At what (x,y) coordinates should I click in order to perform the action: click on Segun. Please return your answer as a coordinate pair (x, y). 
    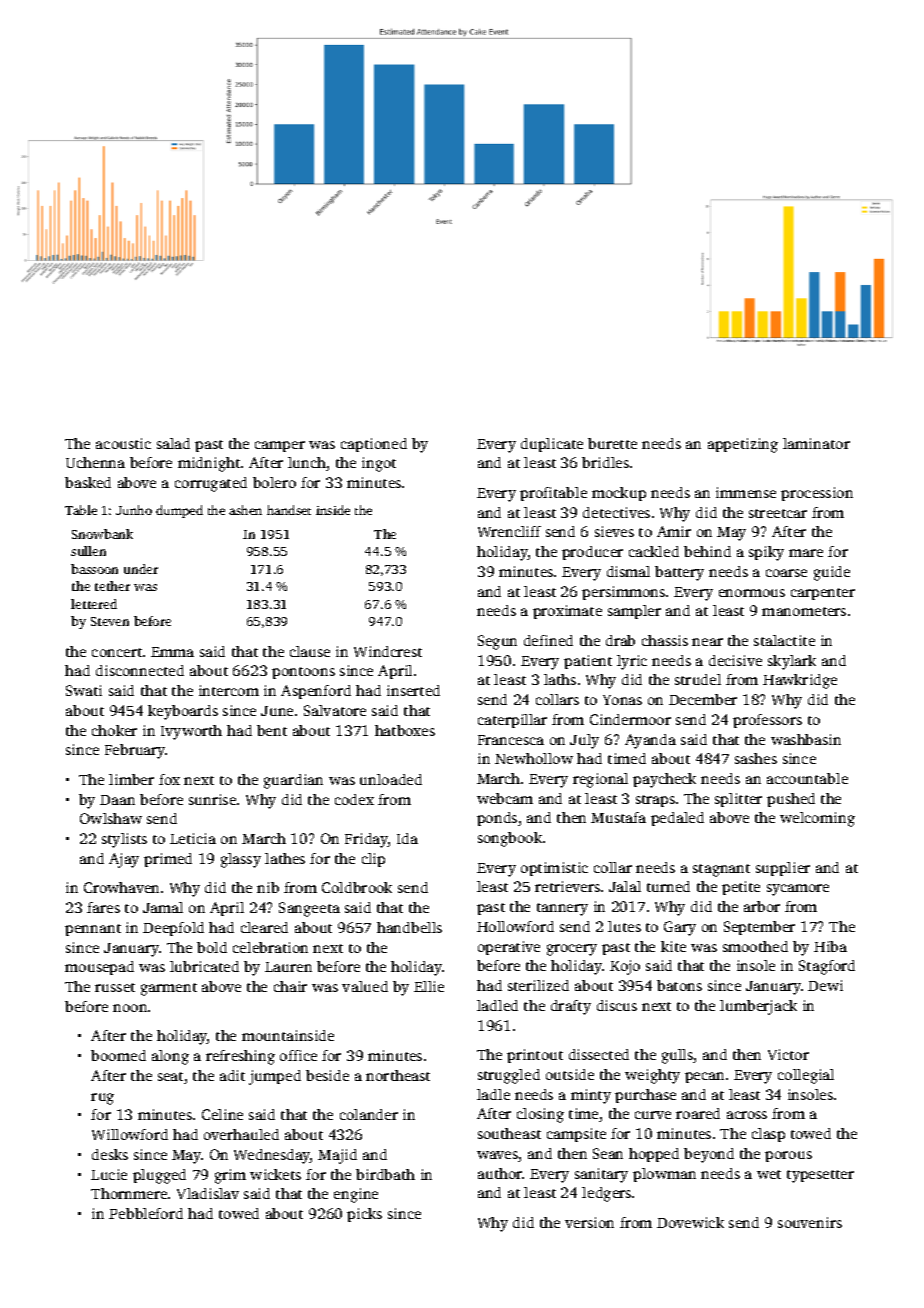
    Looking at the image, I should click on (497, 642).
